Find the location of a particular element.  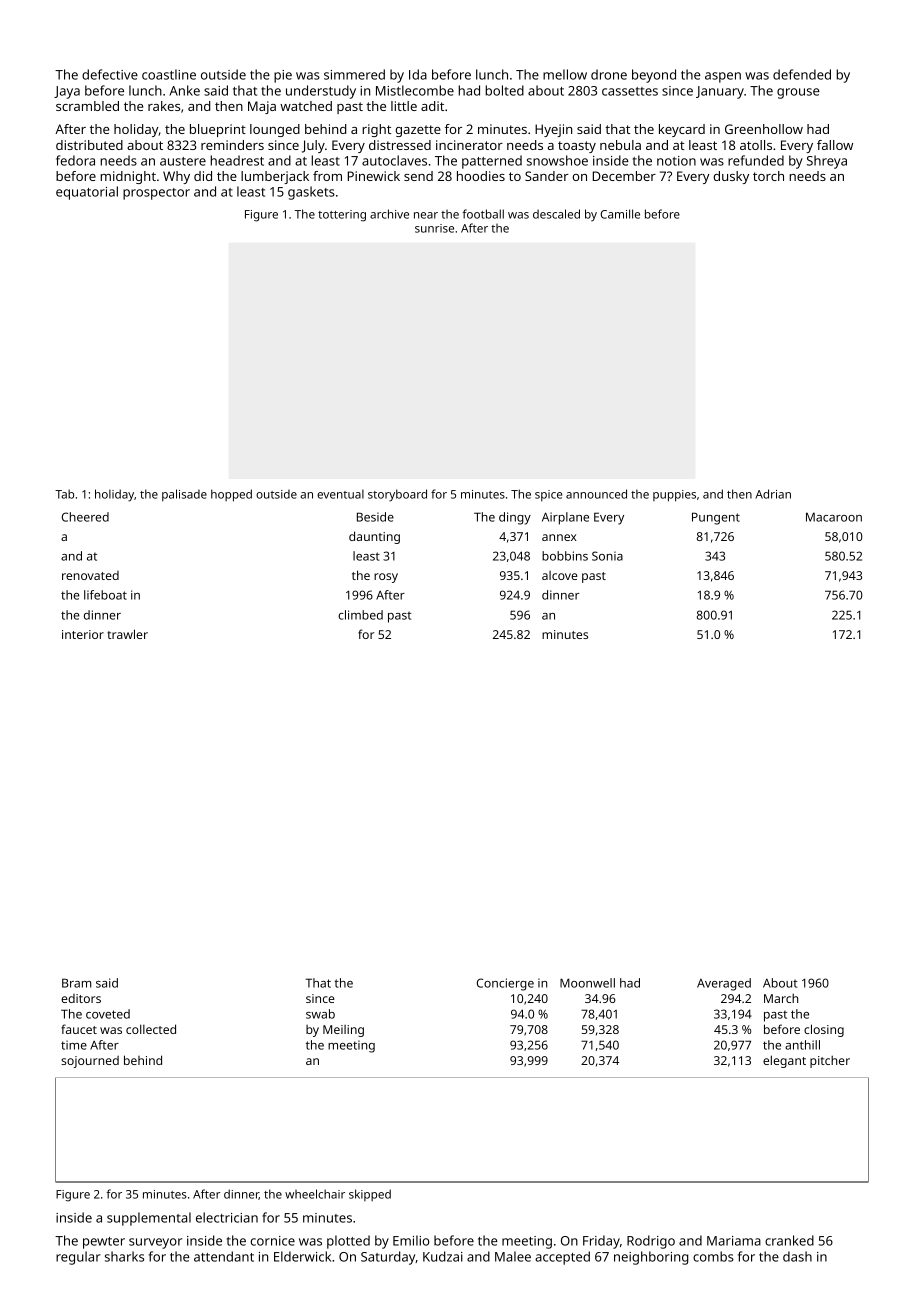

beyond is located at coordinates (654, 76).
